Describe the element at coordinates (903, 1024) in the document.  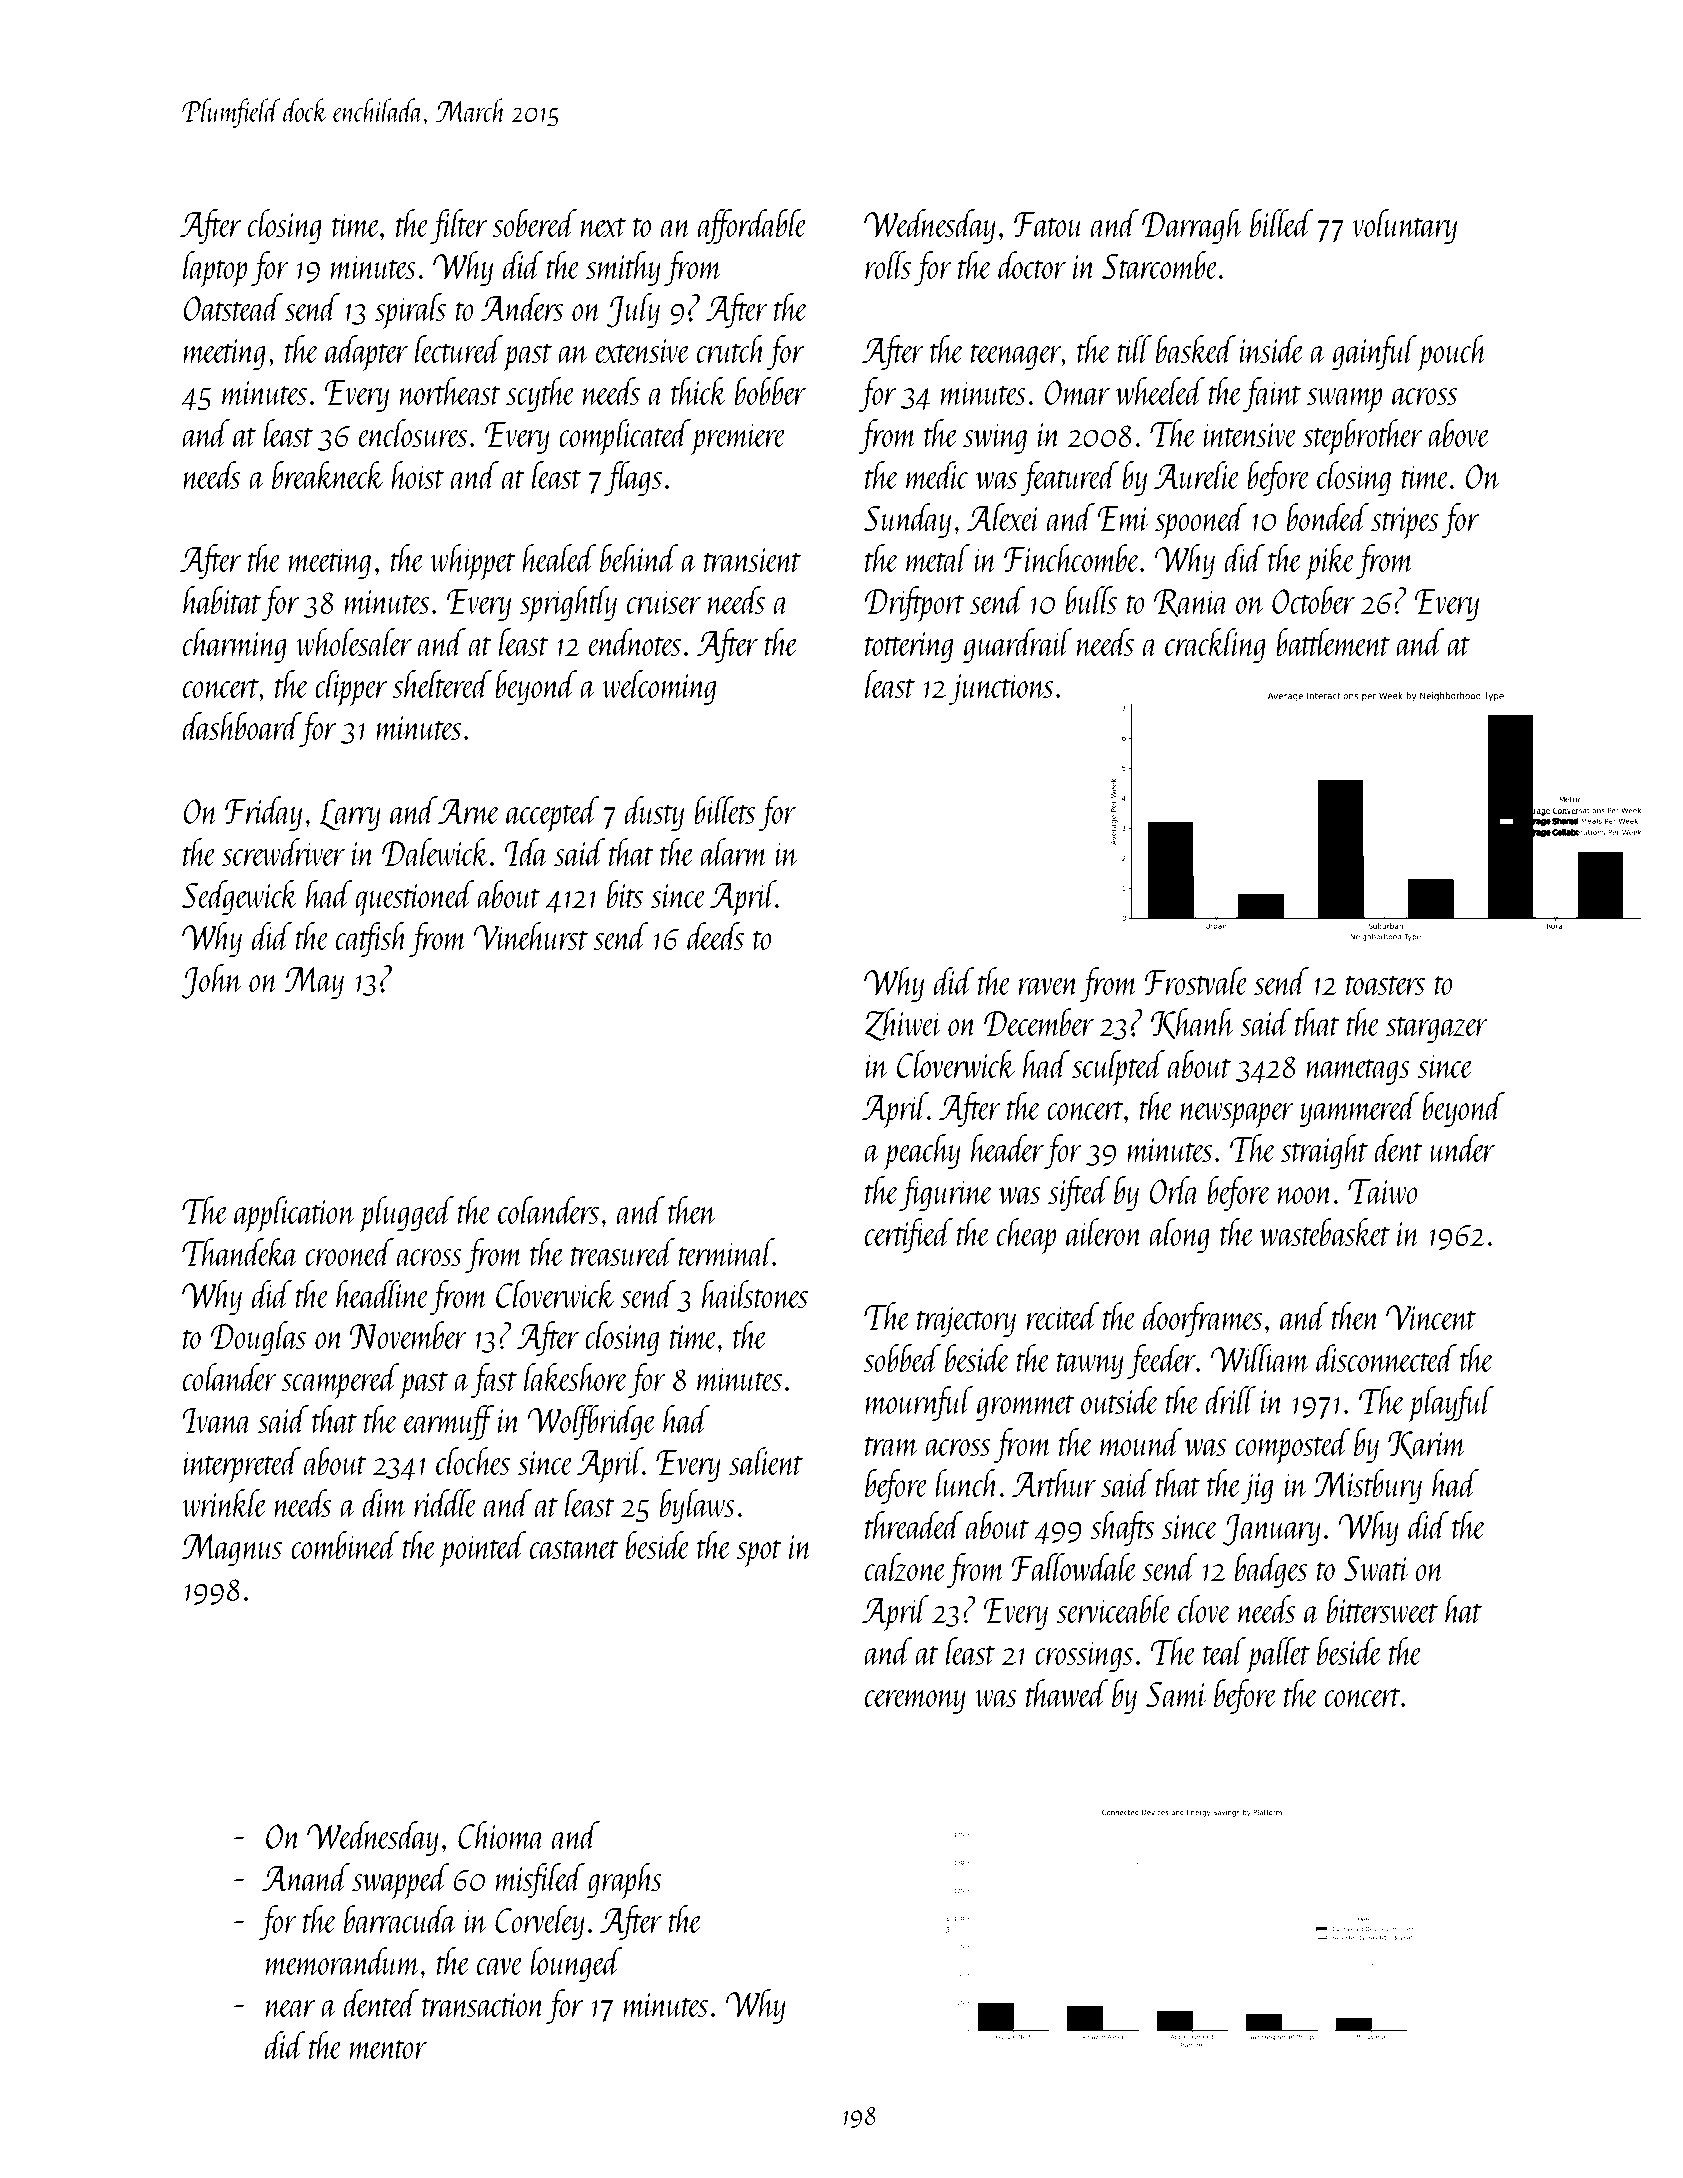
I see `Zhiwei` at that location.
